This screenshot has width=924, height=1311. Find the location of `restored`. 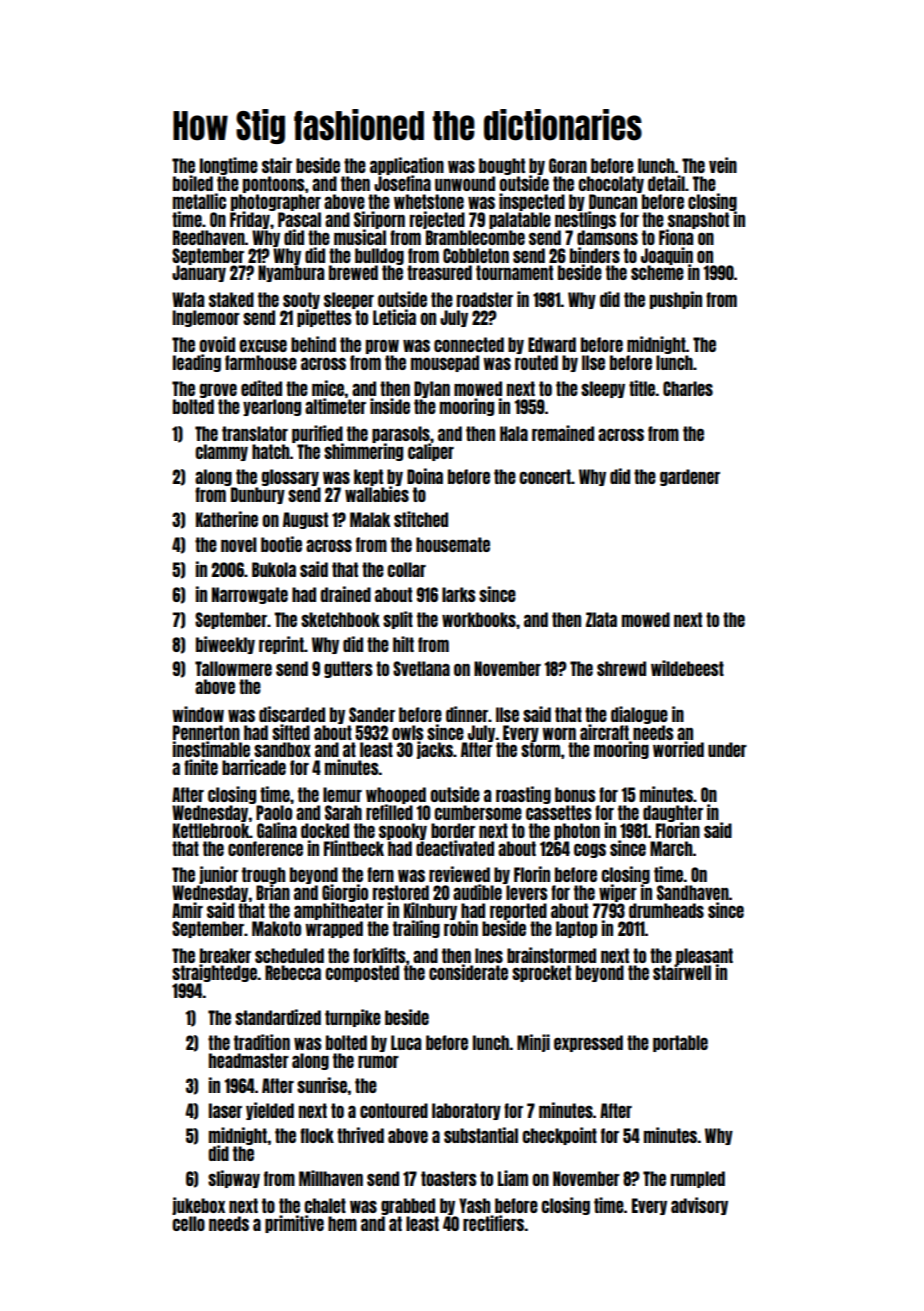

restored is located at coordinates (401, 892).
